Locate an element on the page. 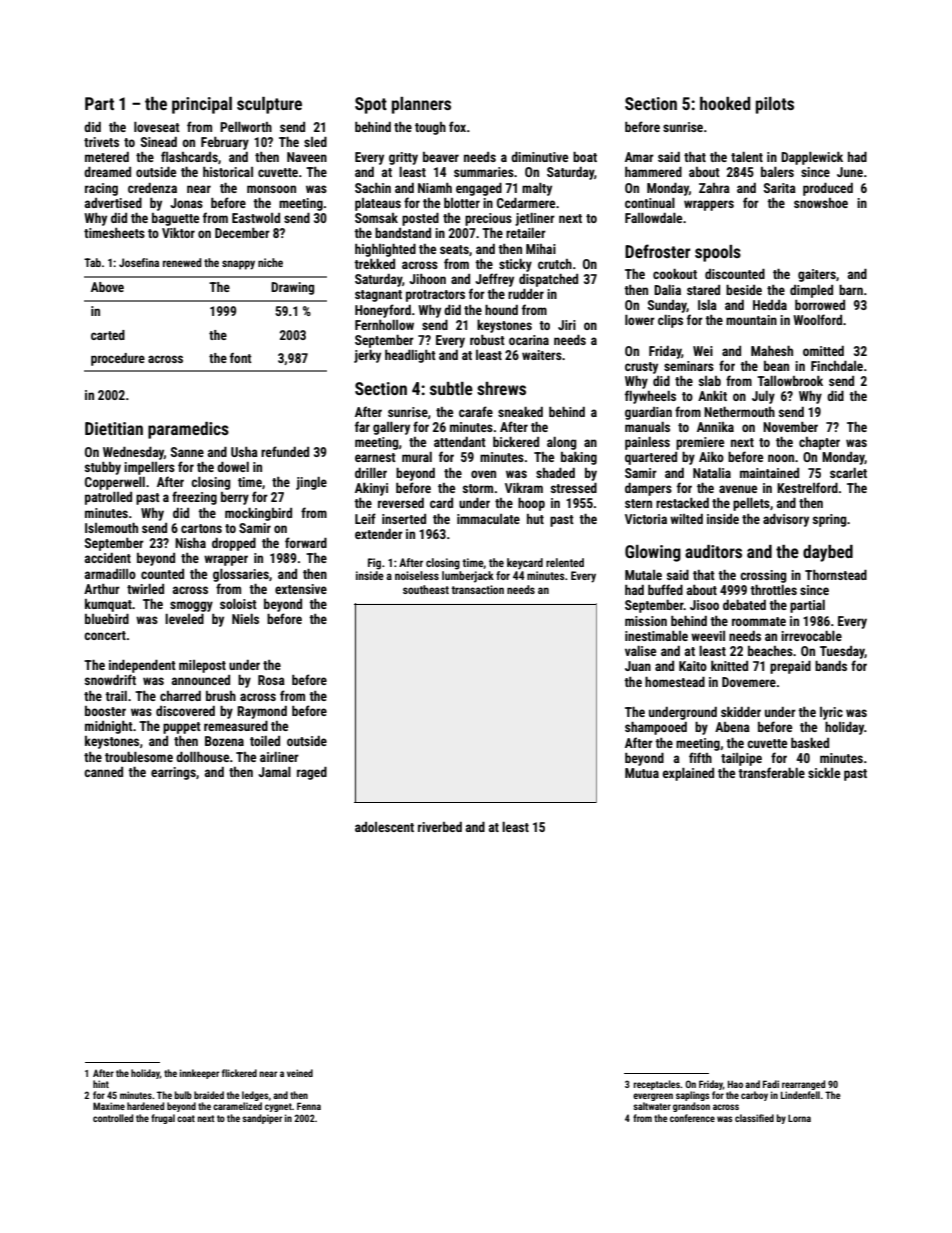 This document has height=1233, width=952. veined is located at coordinates (300, 1073).
